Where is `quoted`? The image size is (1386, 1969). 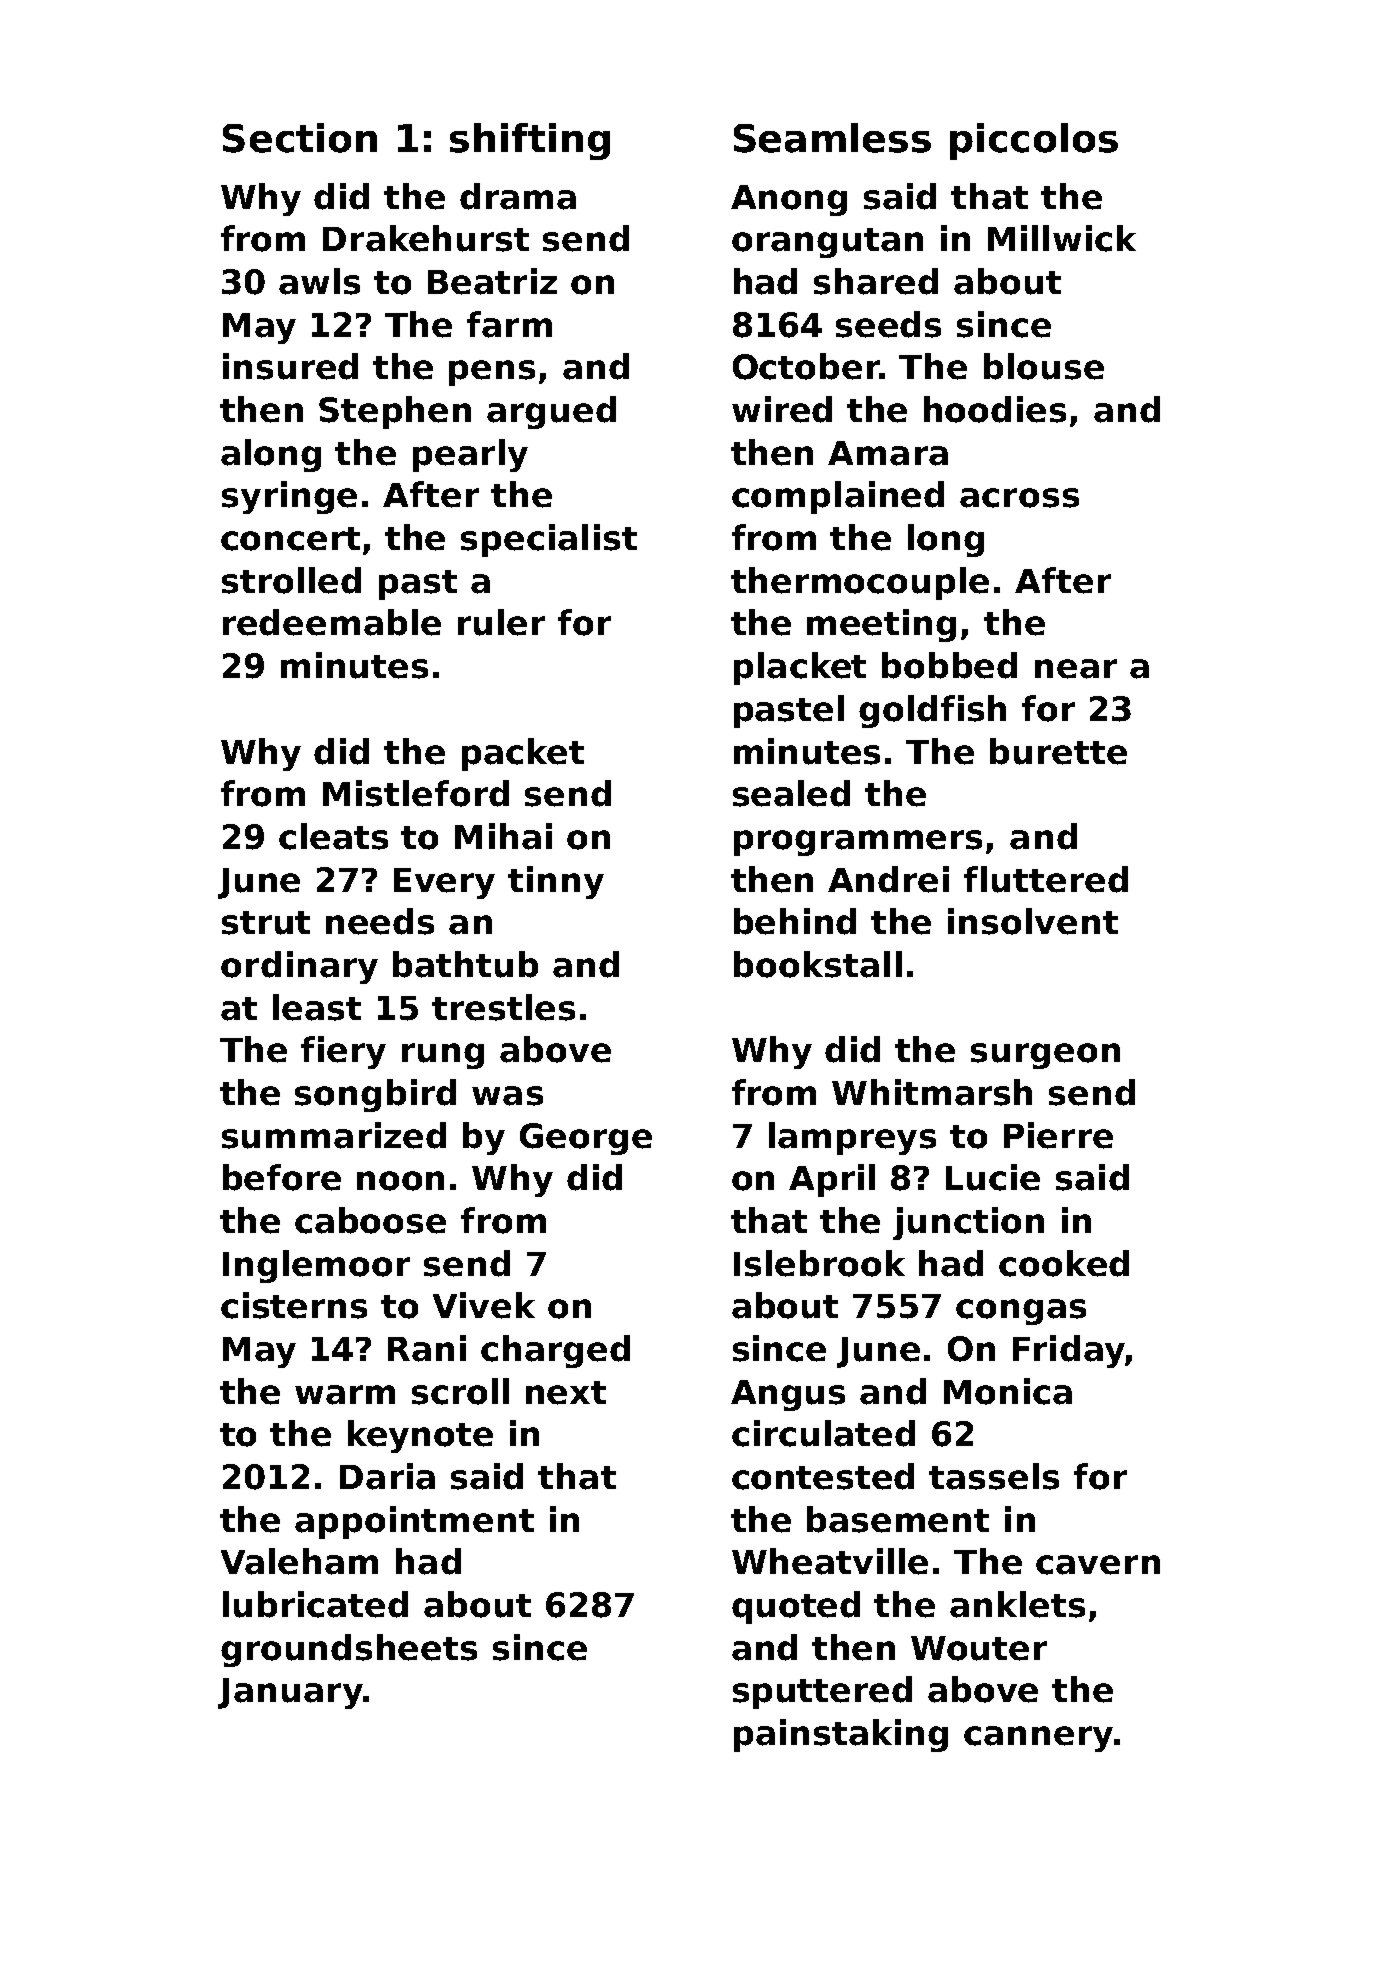 quoted is located at coordinates (796, 1607).
